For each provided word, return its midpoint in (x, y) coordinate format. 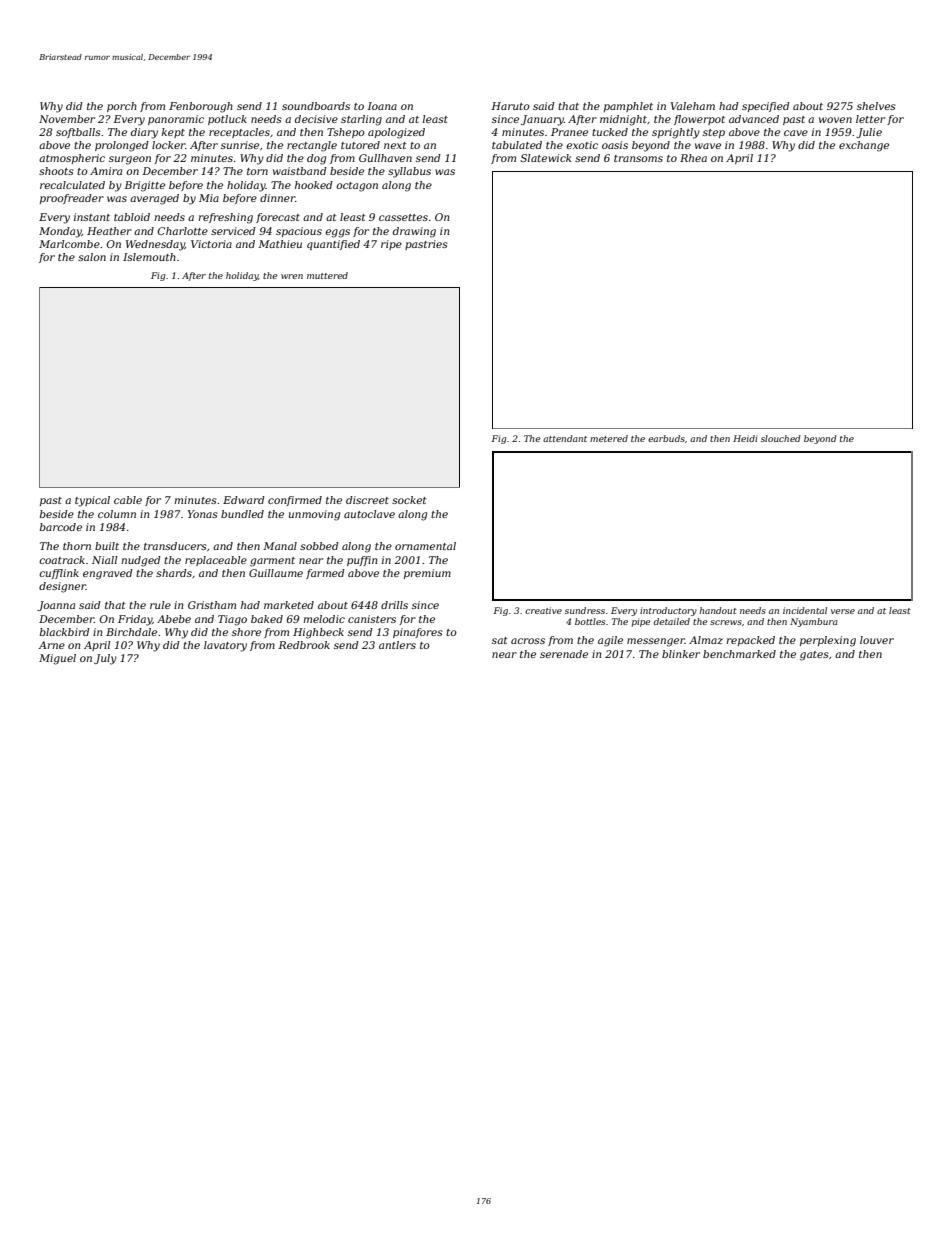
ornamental (425, 546)
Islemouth (149, 257)
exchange (864, 146)
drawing (414, 232)
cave (796, 133)
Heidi (745, 438)
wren (292, 276)
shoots (56, 171)
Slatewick (545, 158)
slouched (781, 438)
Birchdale (131, 632)
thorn (77, 546)
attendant (565, 438)
